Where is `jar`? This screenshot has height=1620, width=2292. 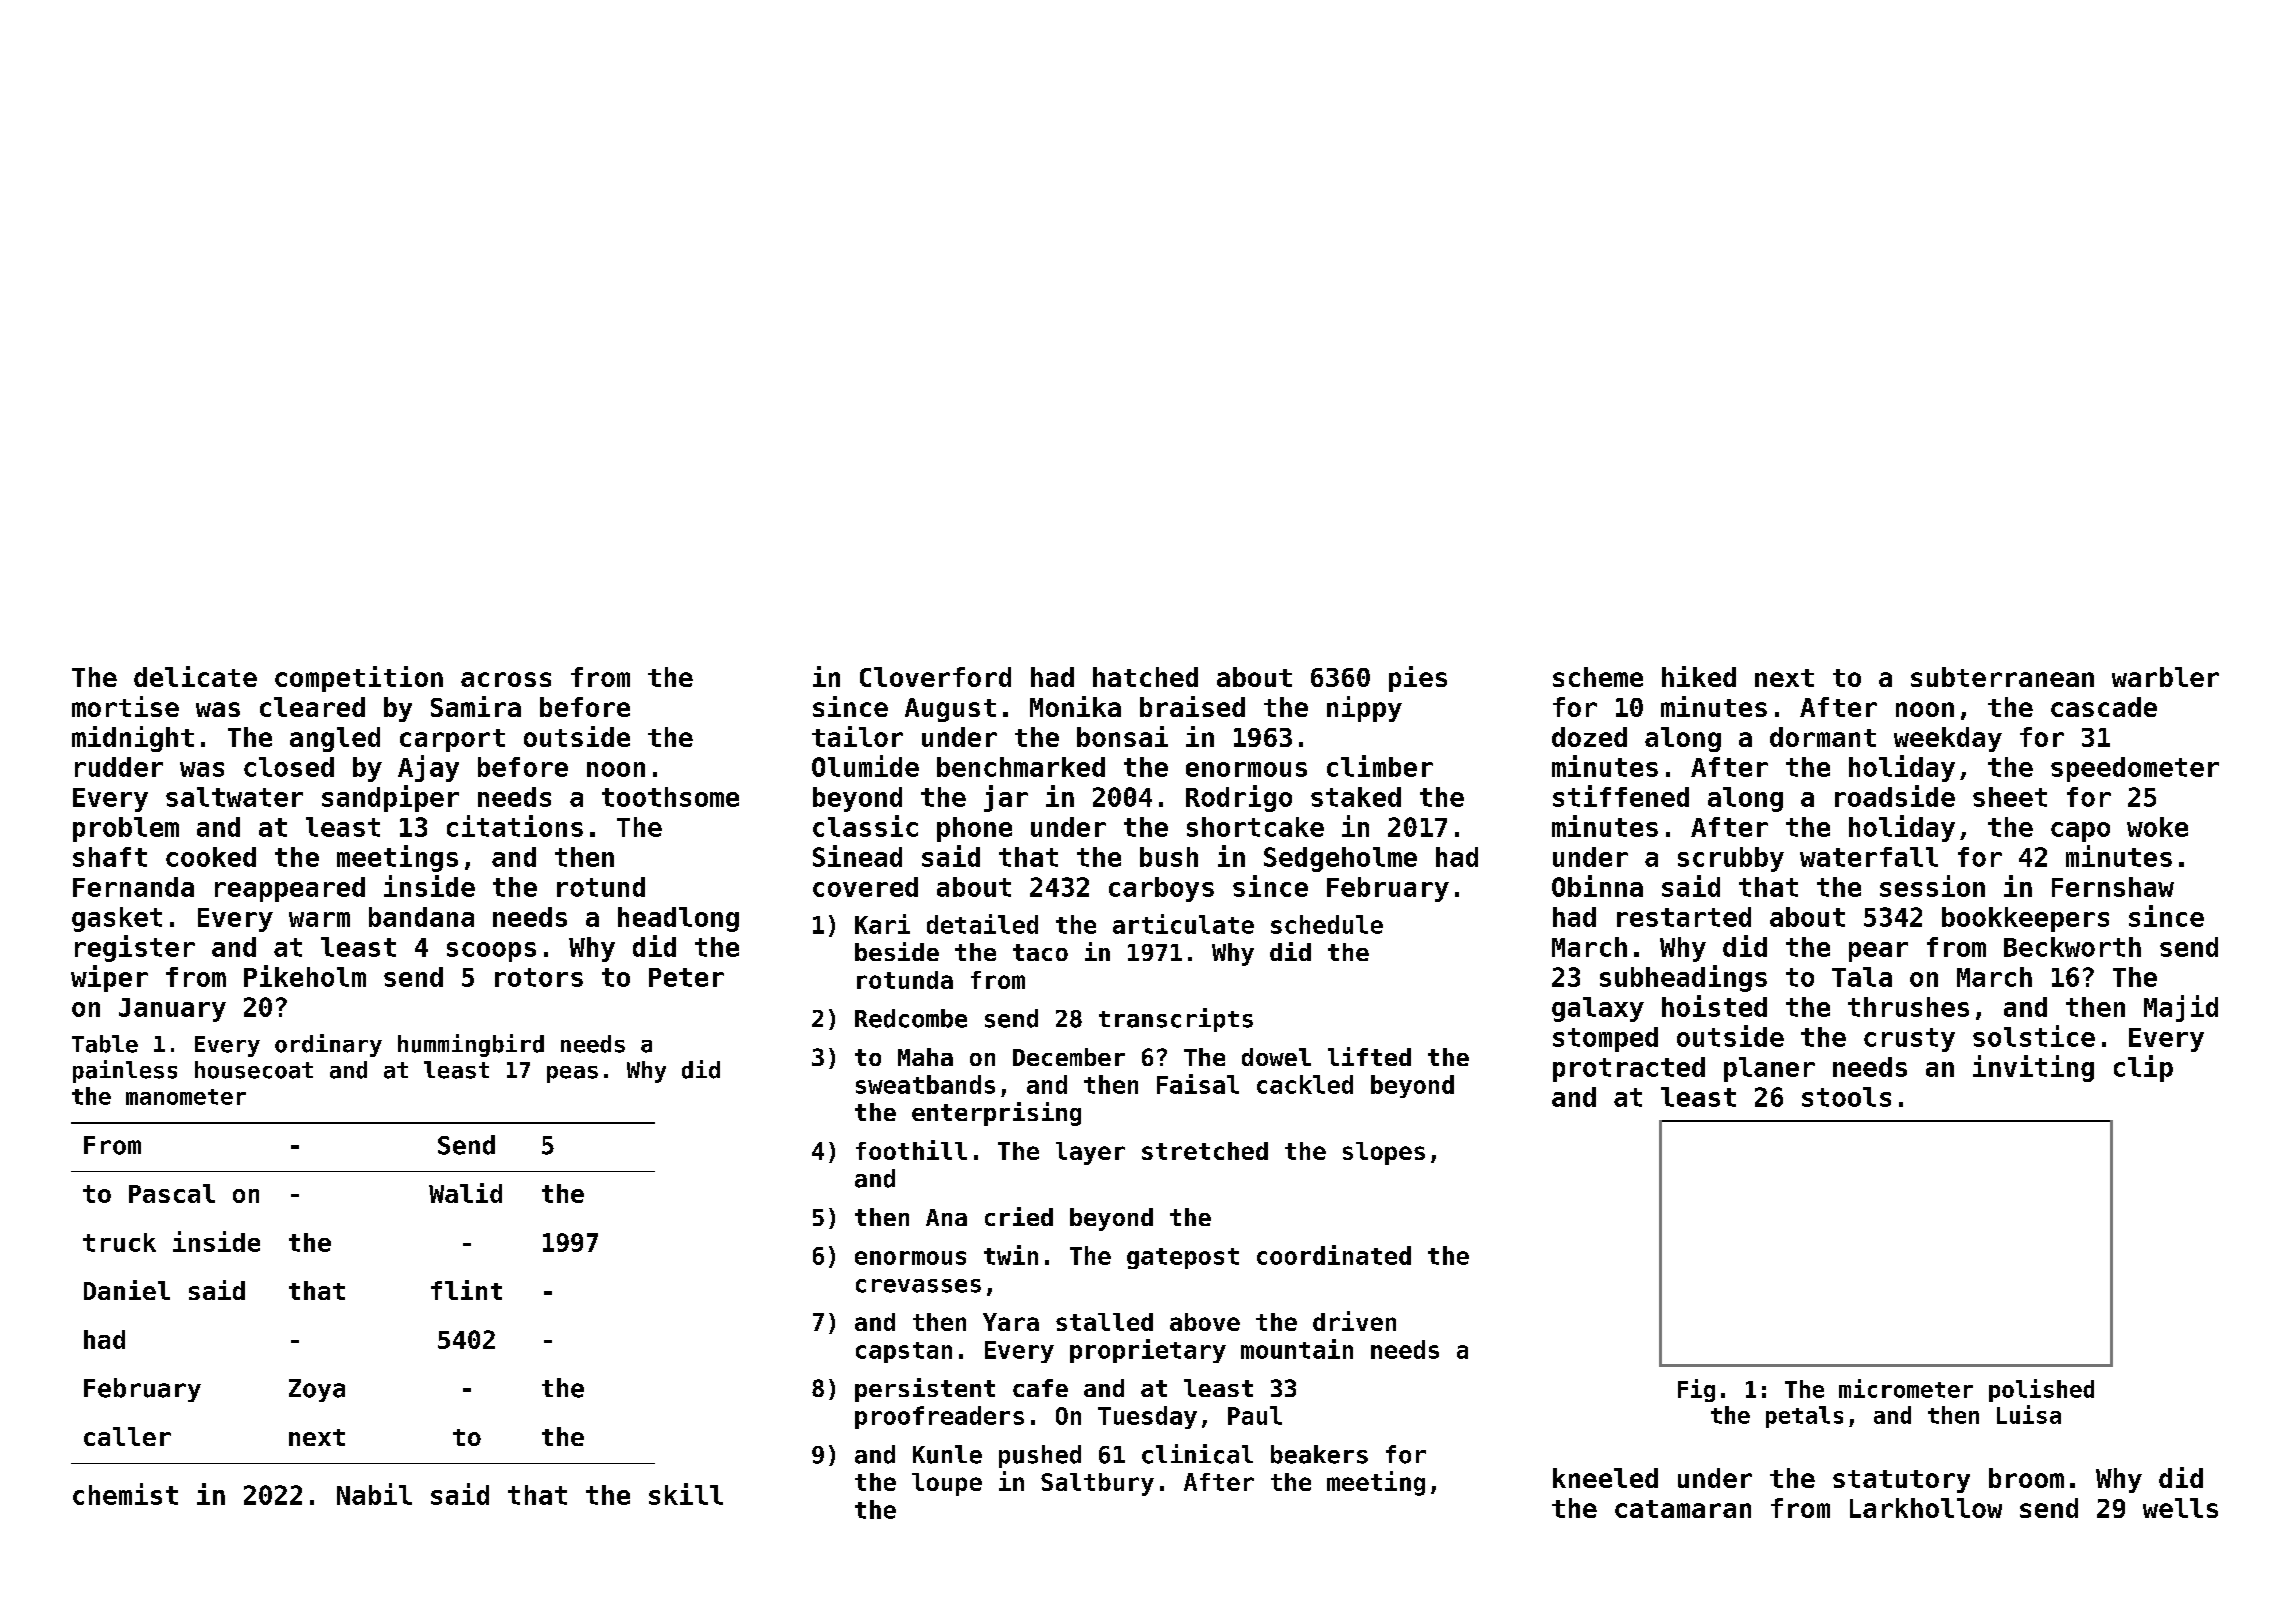 jar is located at coordinates (1006, 798).
